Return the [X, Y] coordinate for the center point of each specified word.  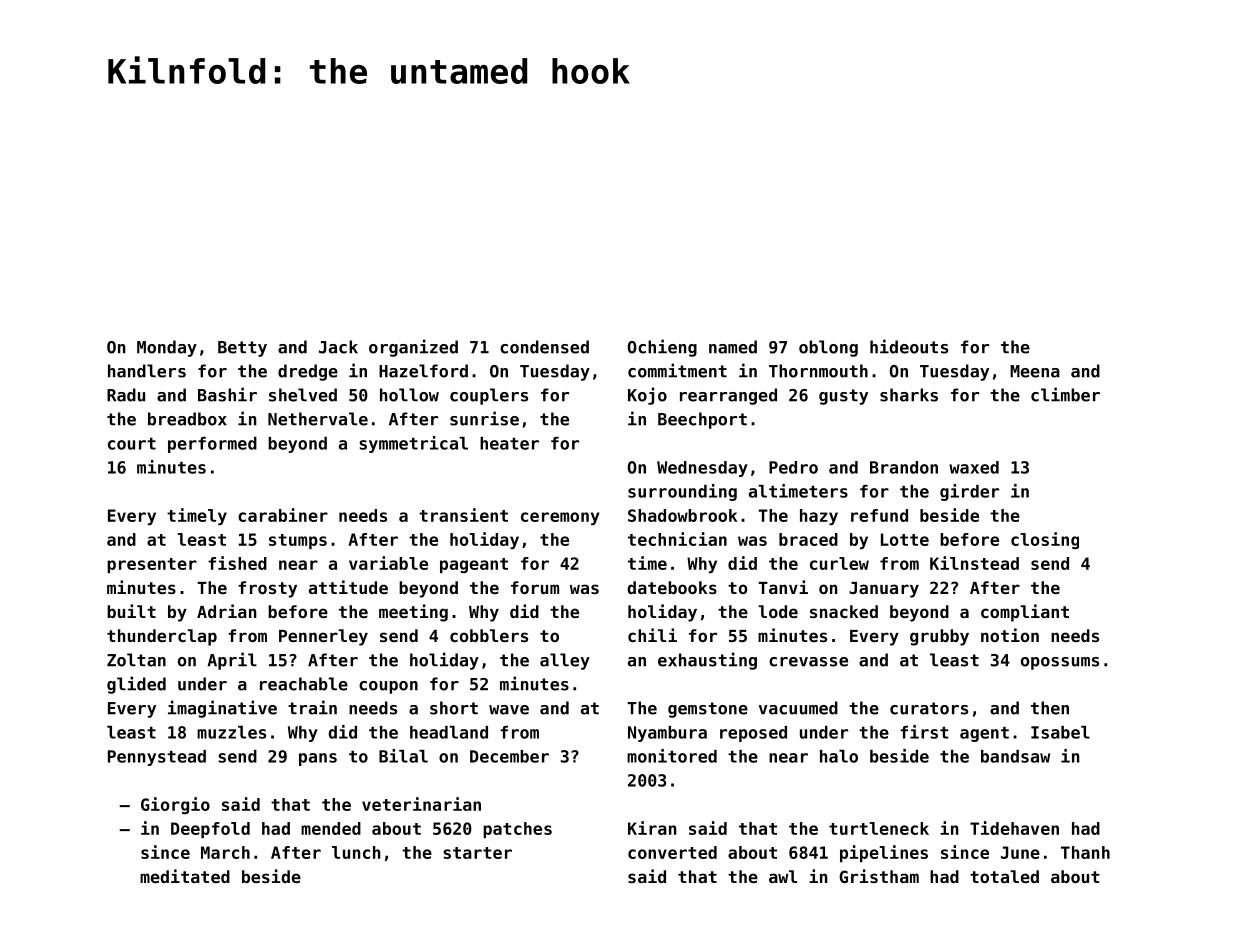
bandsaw [1015, 756]
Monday [167, 348]
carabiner [283, 515]
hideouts [909, 346]
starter [477, 853]
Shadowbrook [682, 515]
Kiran [652, 828]
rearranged [728, 396]
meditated [185, 876]
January [884, 590]
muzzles [231, 732]
